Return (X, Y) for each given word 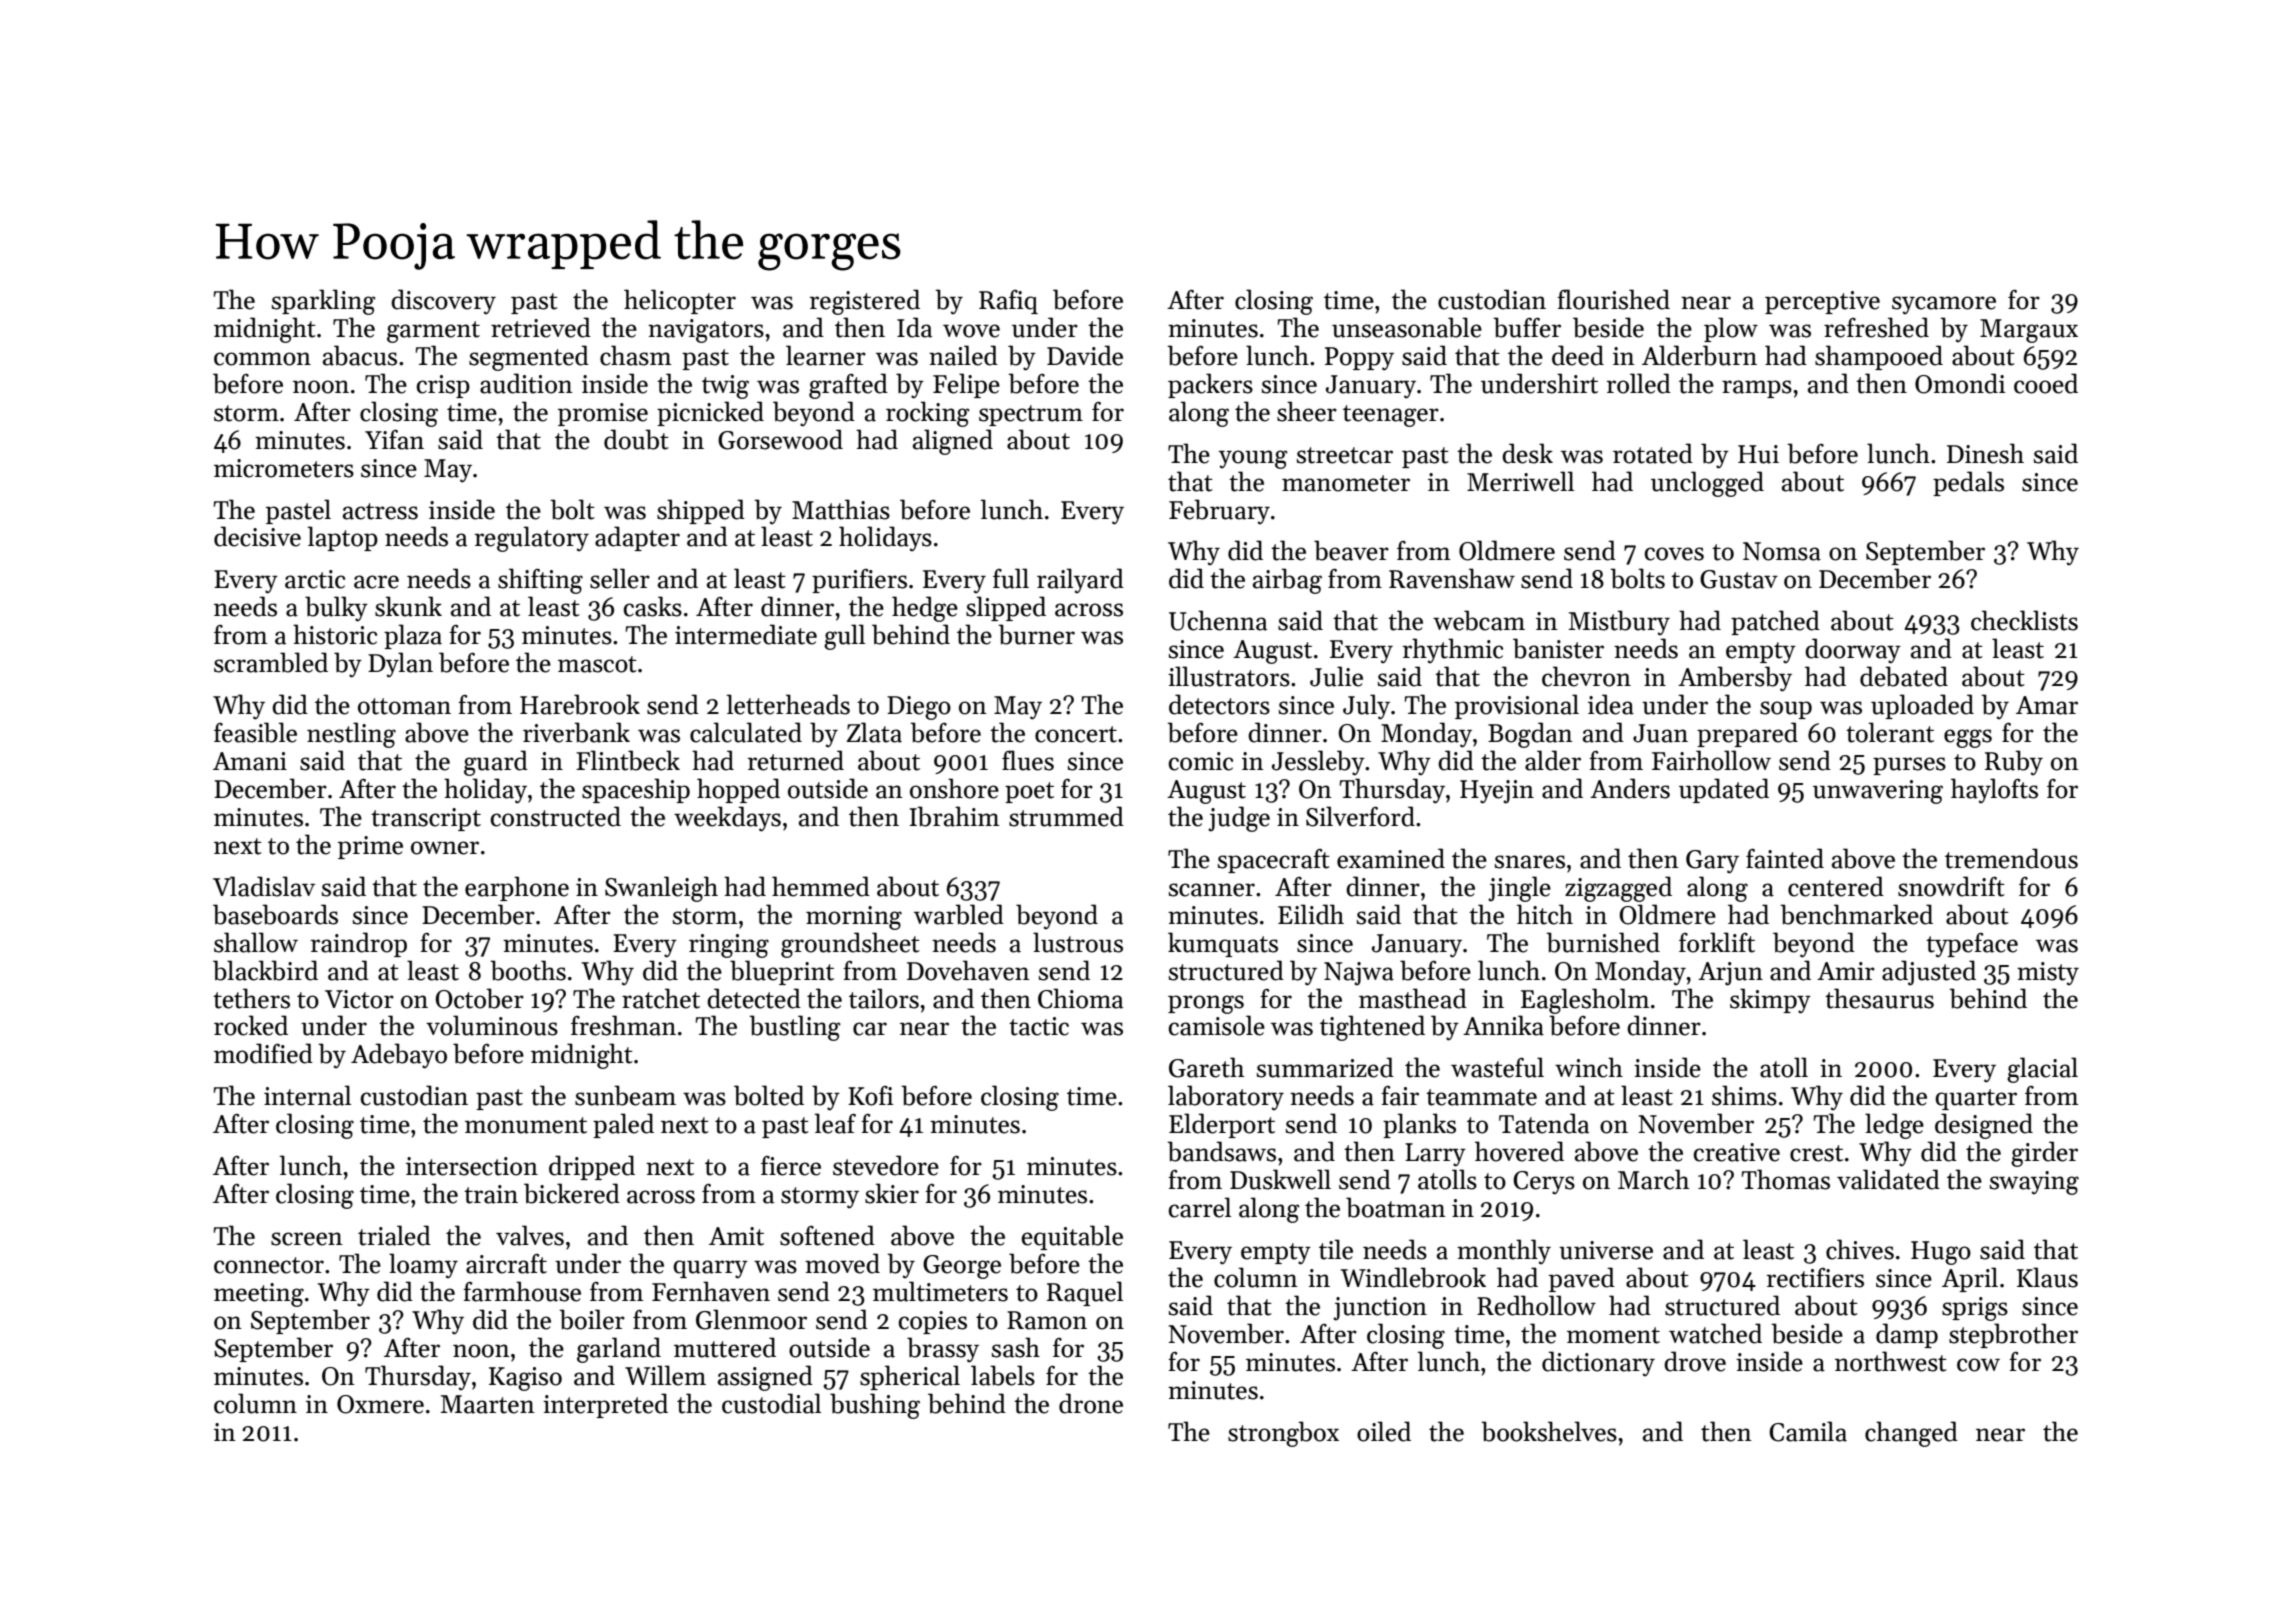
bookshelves (1549, 1431)
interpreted (605, 1405)
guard (496, 763)
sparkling (324, 302)
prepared (1747, 734)
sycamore (1944, 305)
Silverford (1360, 816)
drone (1091, 1403)
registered (865, 302)
